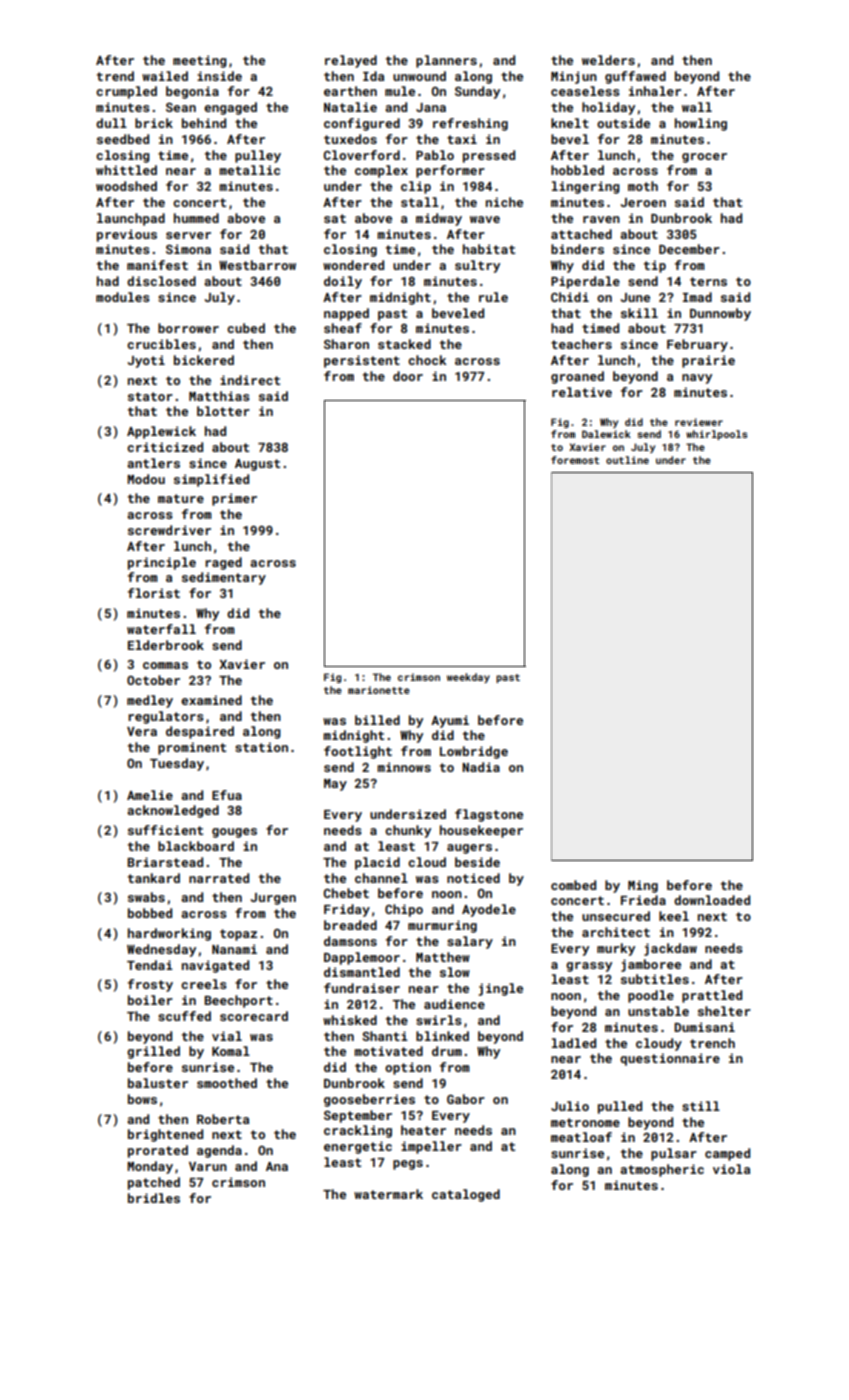 The image size is (849, 1400). Describe the element at coordinates (146, 479) in the document. I see `Modou` at that location.
